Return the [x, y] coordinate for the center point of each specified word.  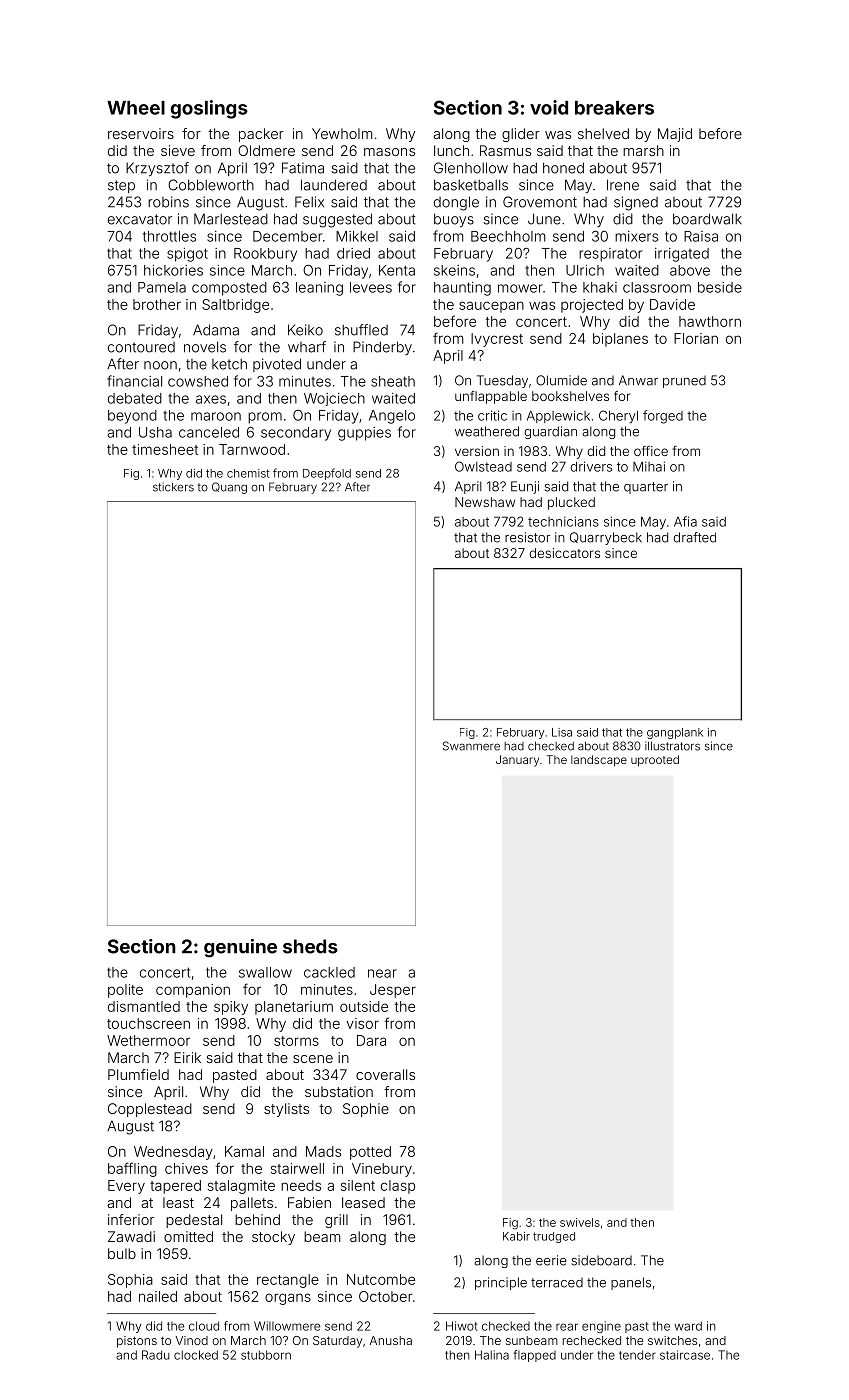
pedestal [194, 1221]
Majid [675, 135]
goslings [209, 109]
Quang [229, 488]
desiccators [564, 553]
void [549, 107]
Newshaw [485, 502]
